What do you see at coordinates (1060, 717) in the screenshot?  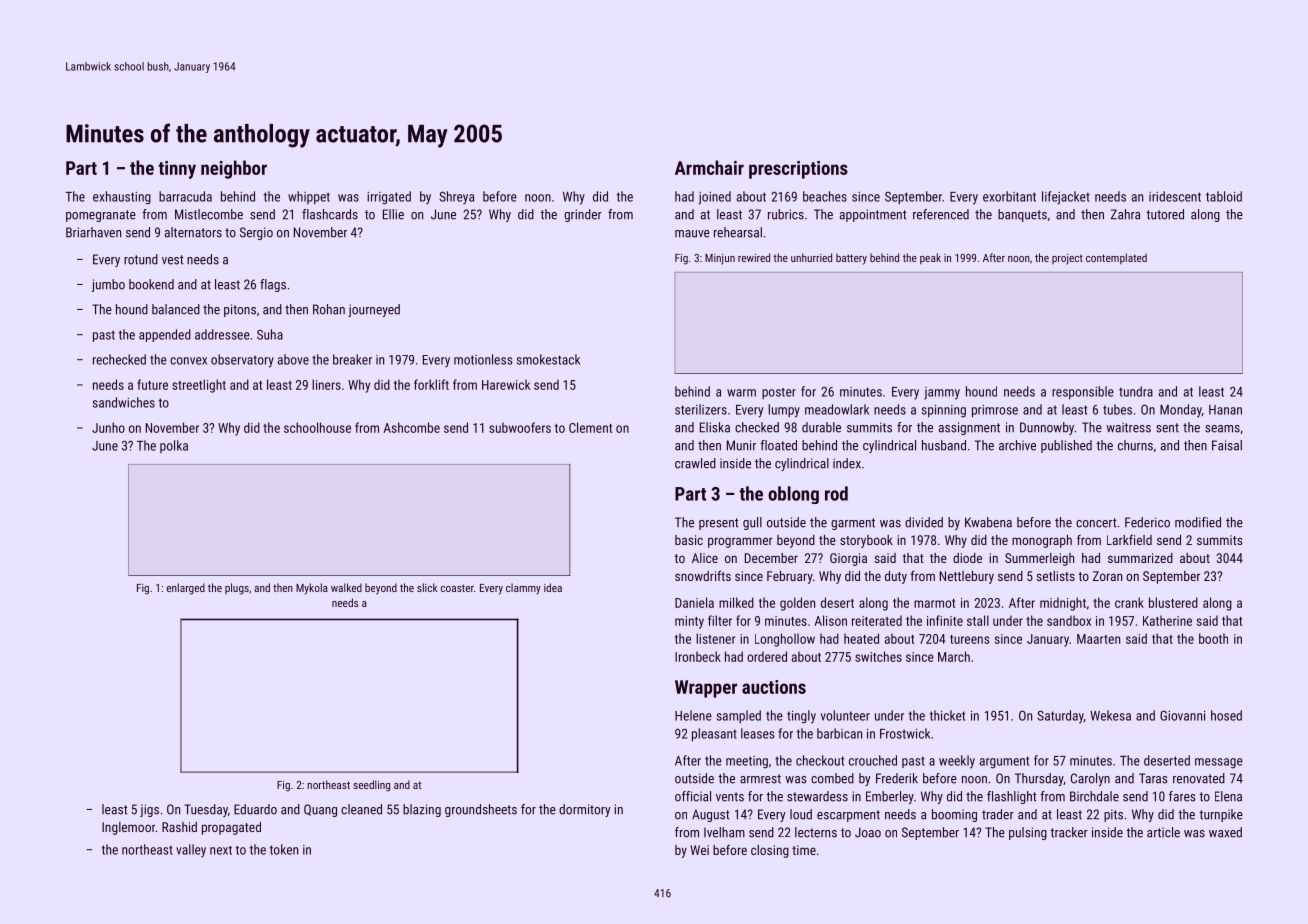 I see `Saturday` at bounding box center [1060, 717].
